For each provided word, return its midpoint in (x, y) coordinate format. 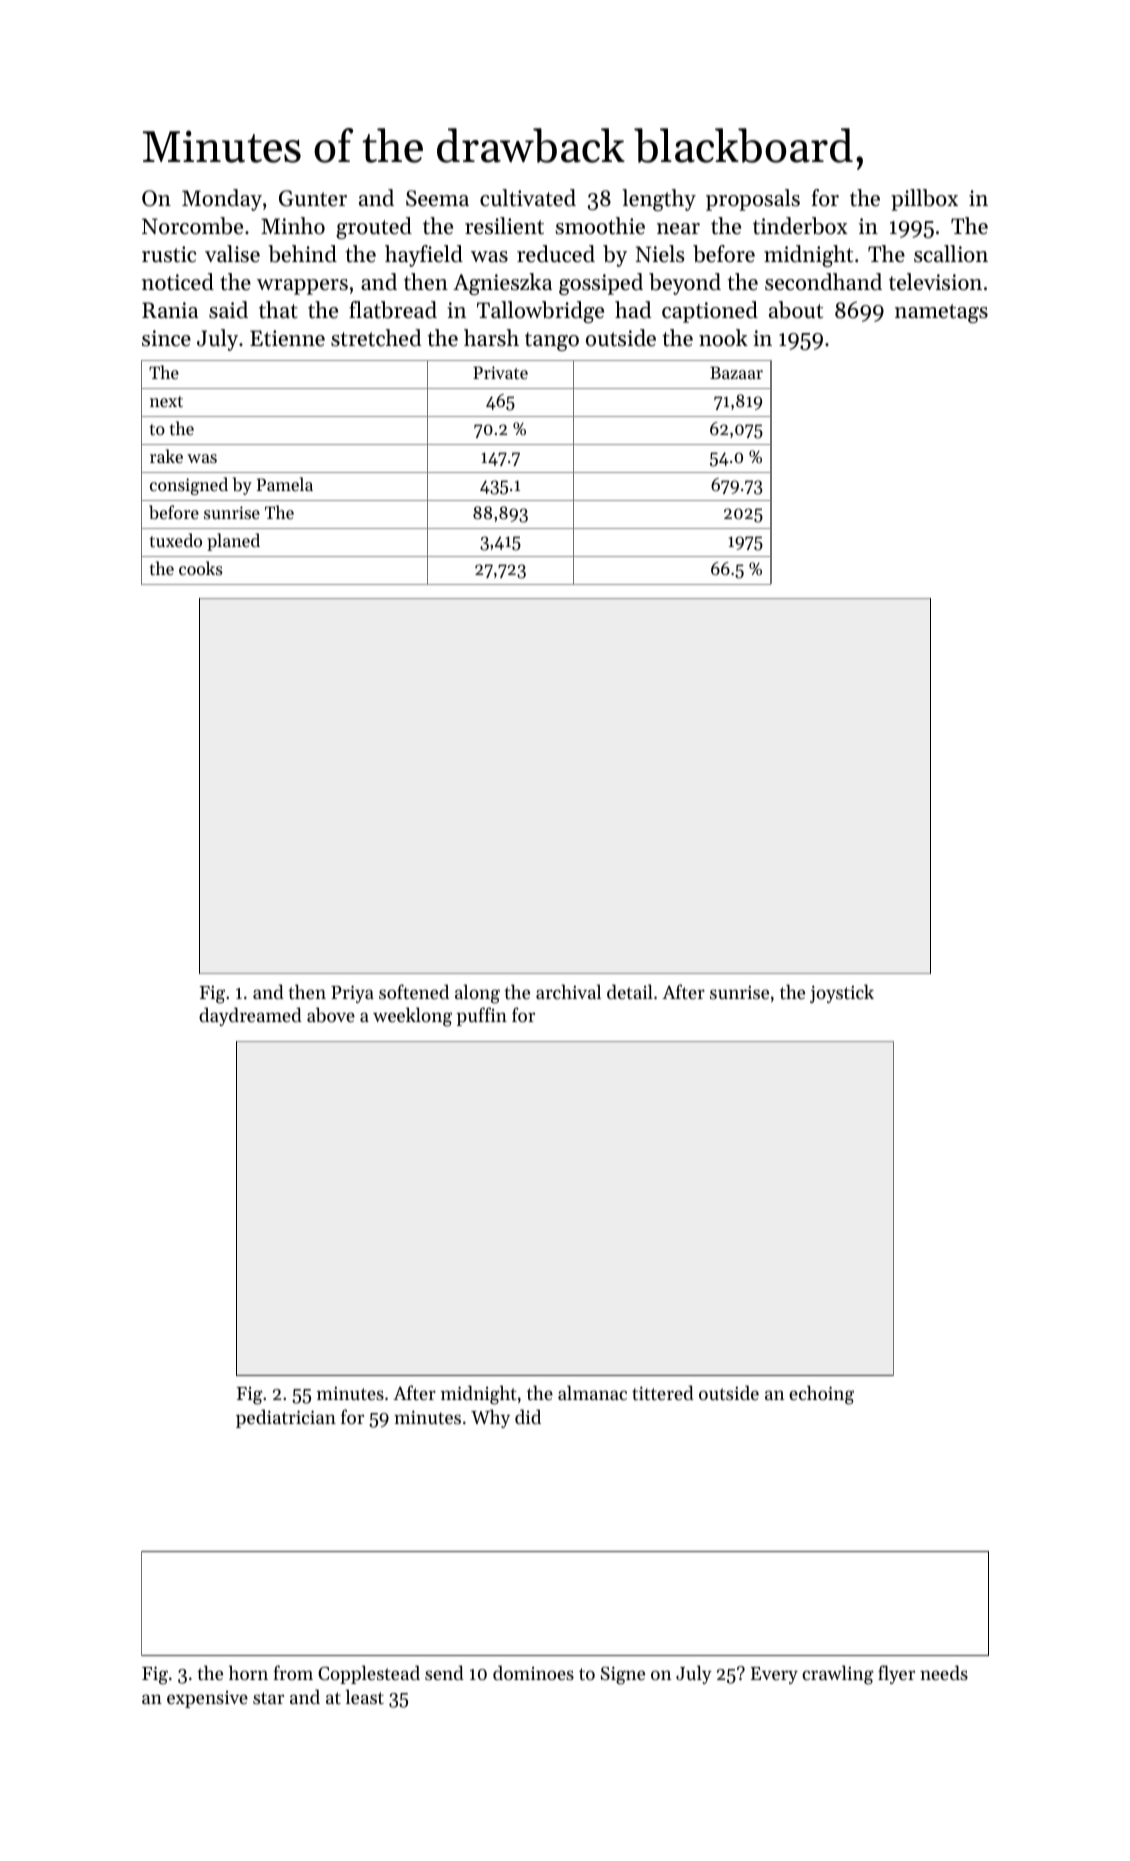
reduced (556, 254)
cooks (201, 568)
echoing (821, 1395)
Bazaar (736, 372)
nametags (941, 313)
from (293, 1672)
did (528, 1416)
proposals (753, 200)
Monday (222, 200)
